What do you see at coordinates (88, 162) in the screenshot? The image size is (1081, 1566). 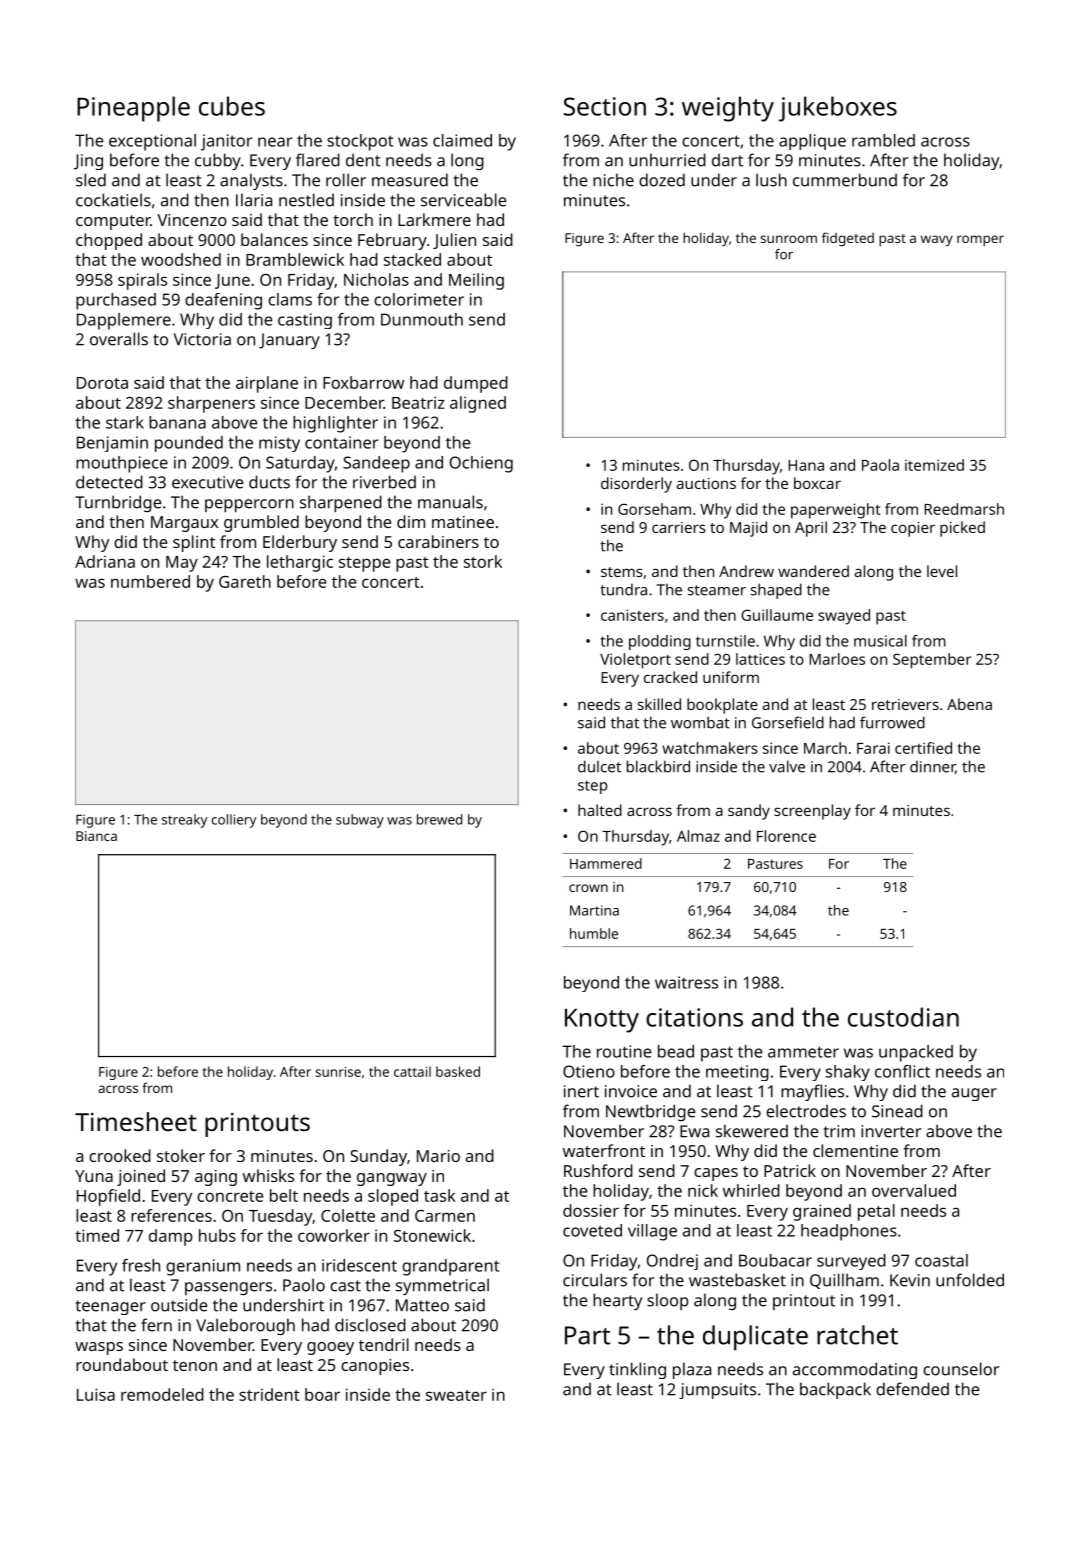 I see `Jing` at bounding box center [88, 162].
